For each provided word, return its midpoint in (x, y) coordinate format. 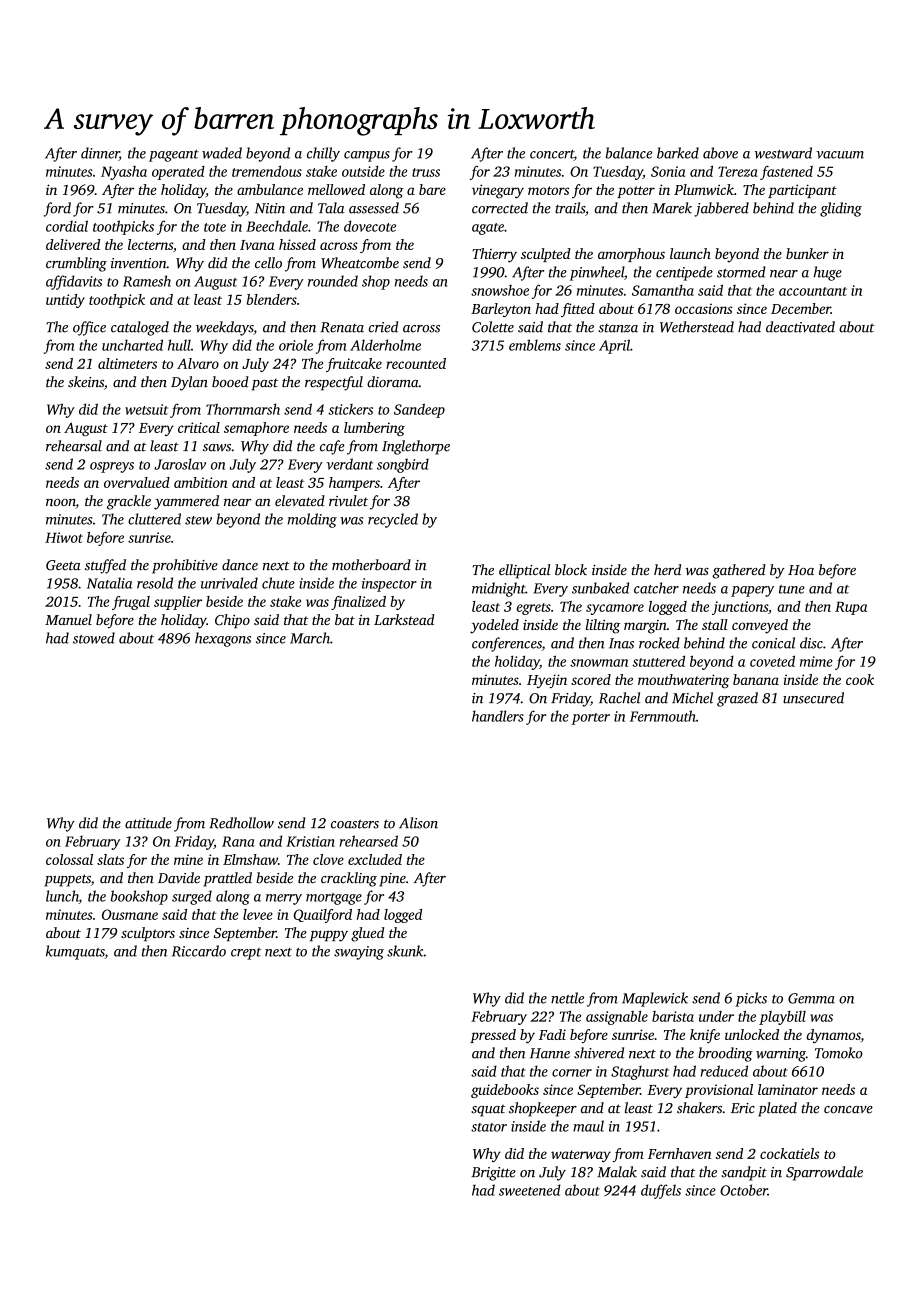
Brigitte (493, 1174)
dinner (100, 154)
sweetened (530, 1190)
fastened (786, 173)
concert (552, 155)
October (744, 1190)
